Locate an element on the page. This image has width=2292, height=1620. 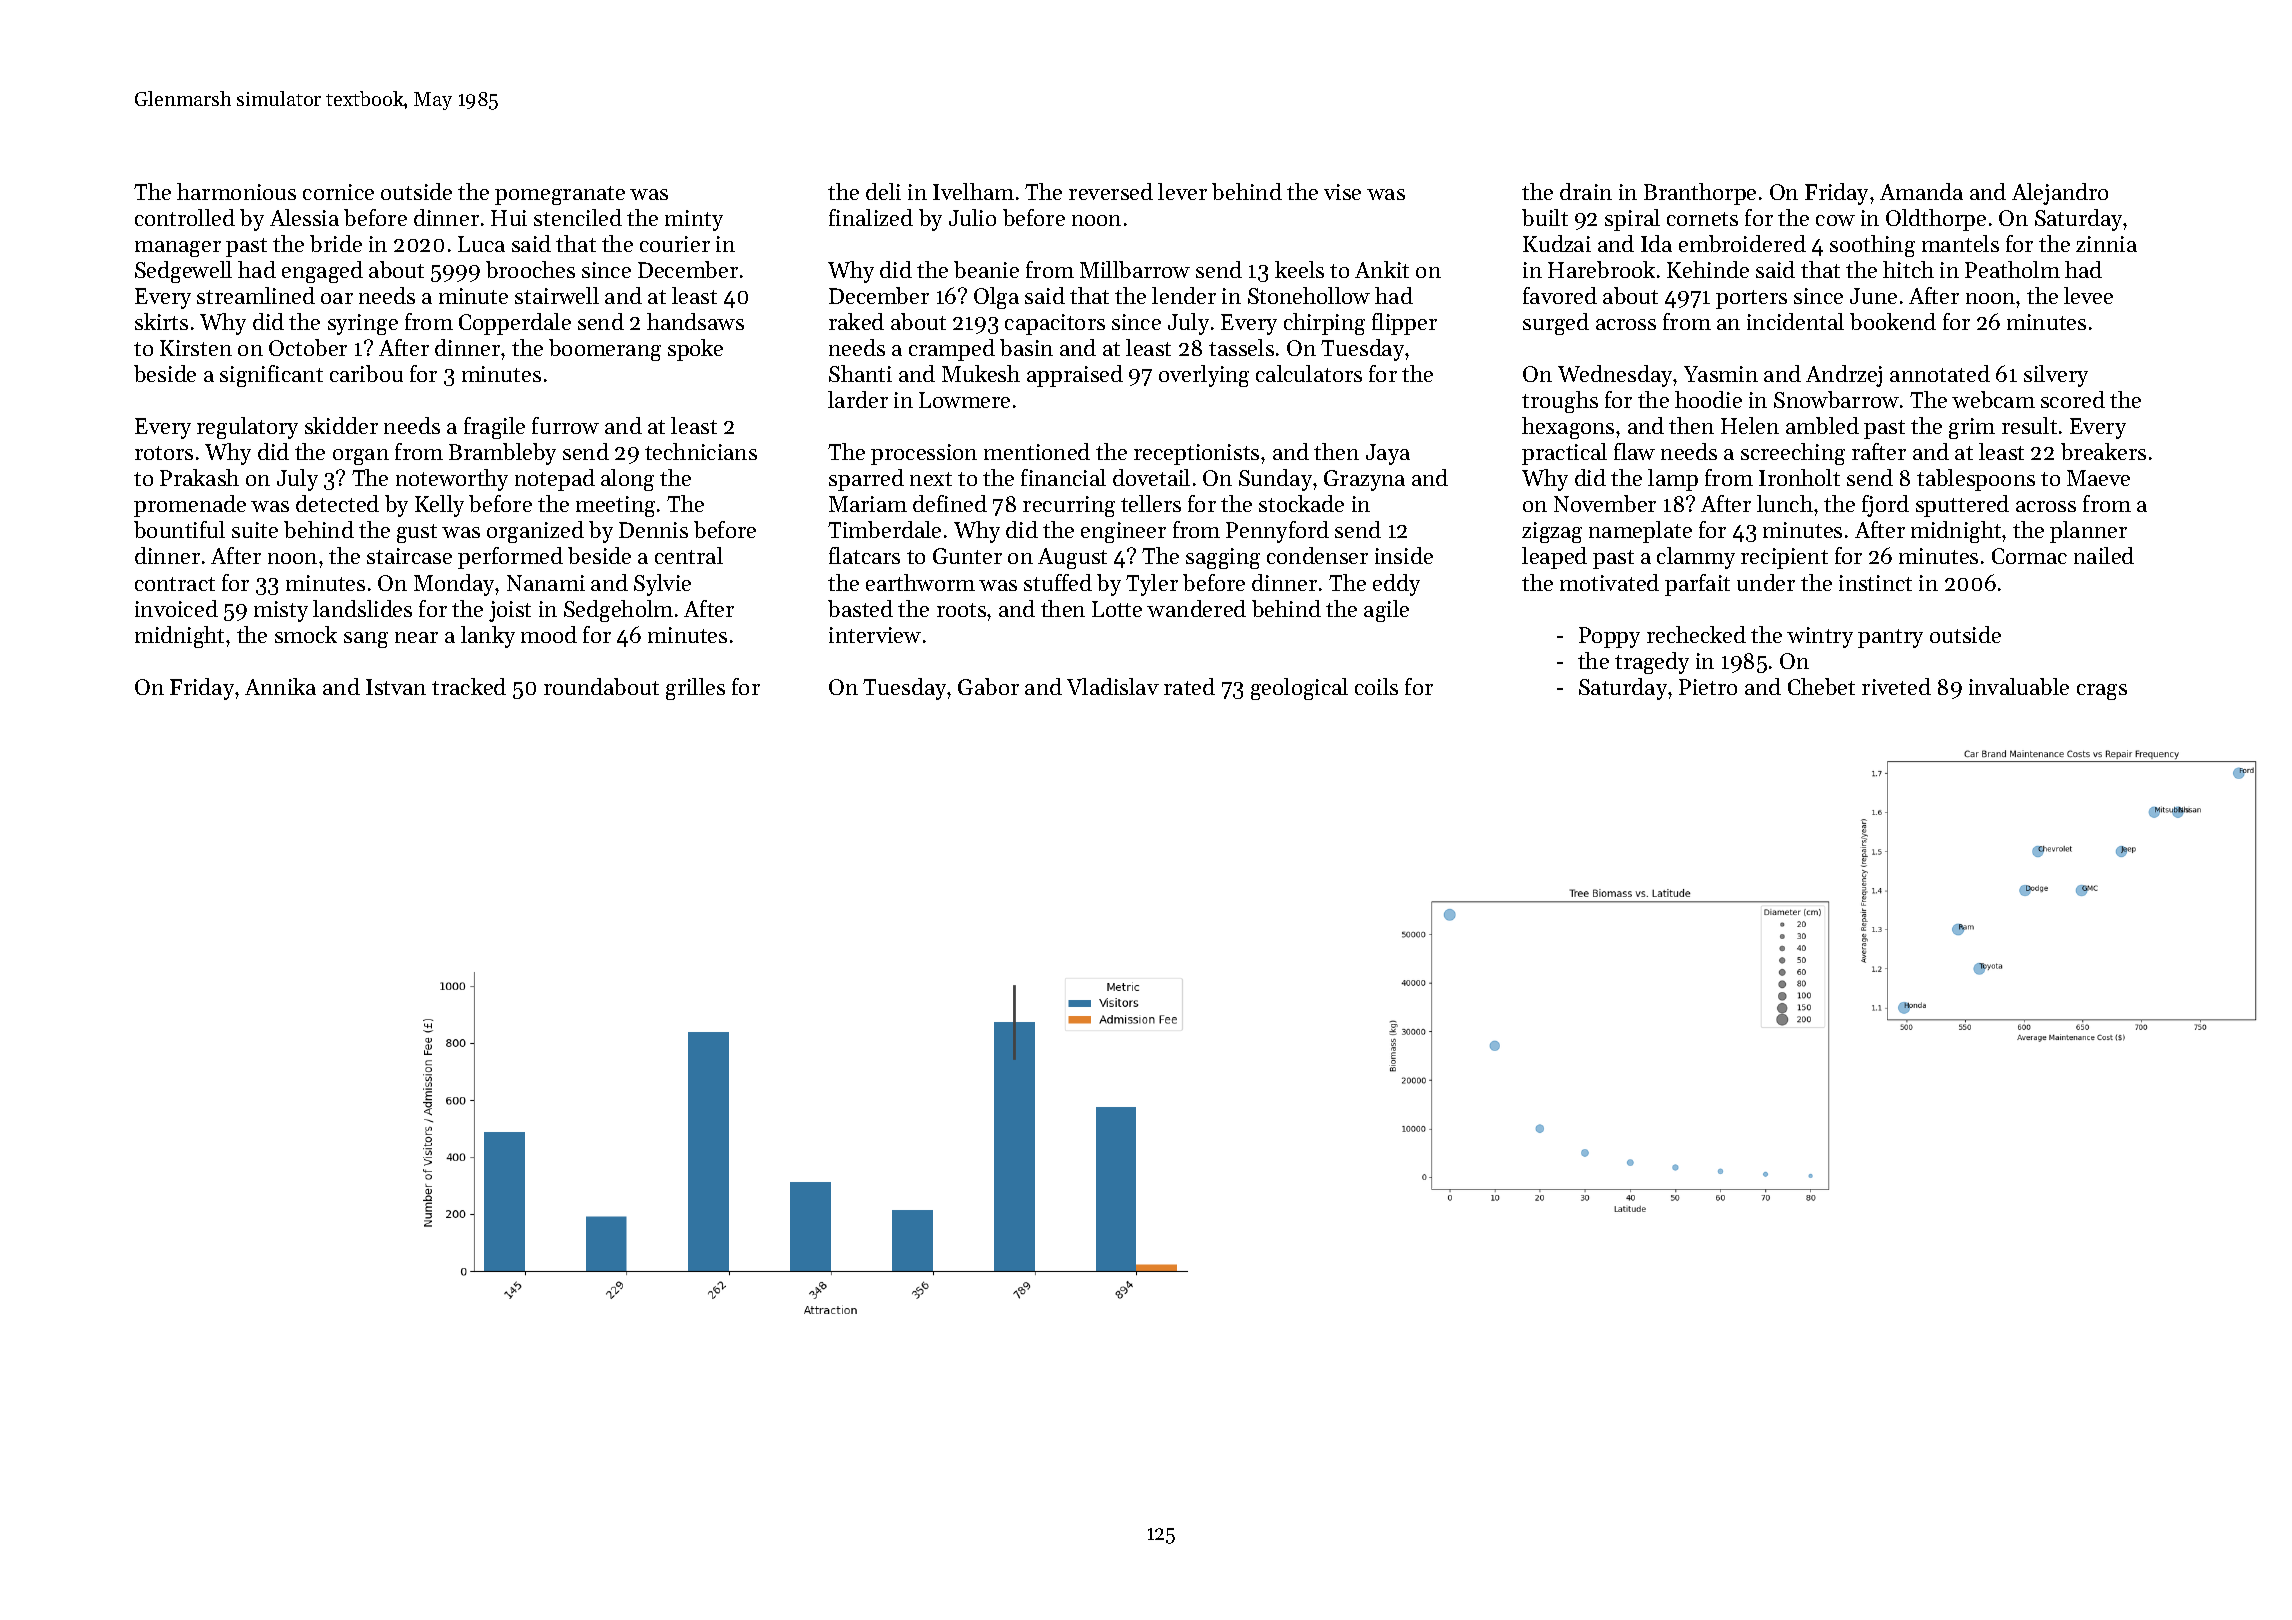
crags is located at coordinates (2102, 692).
